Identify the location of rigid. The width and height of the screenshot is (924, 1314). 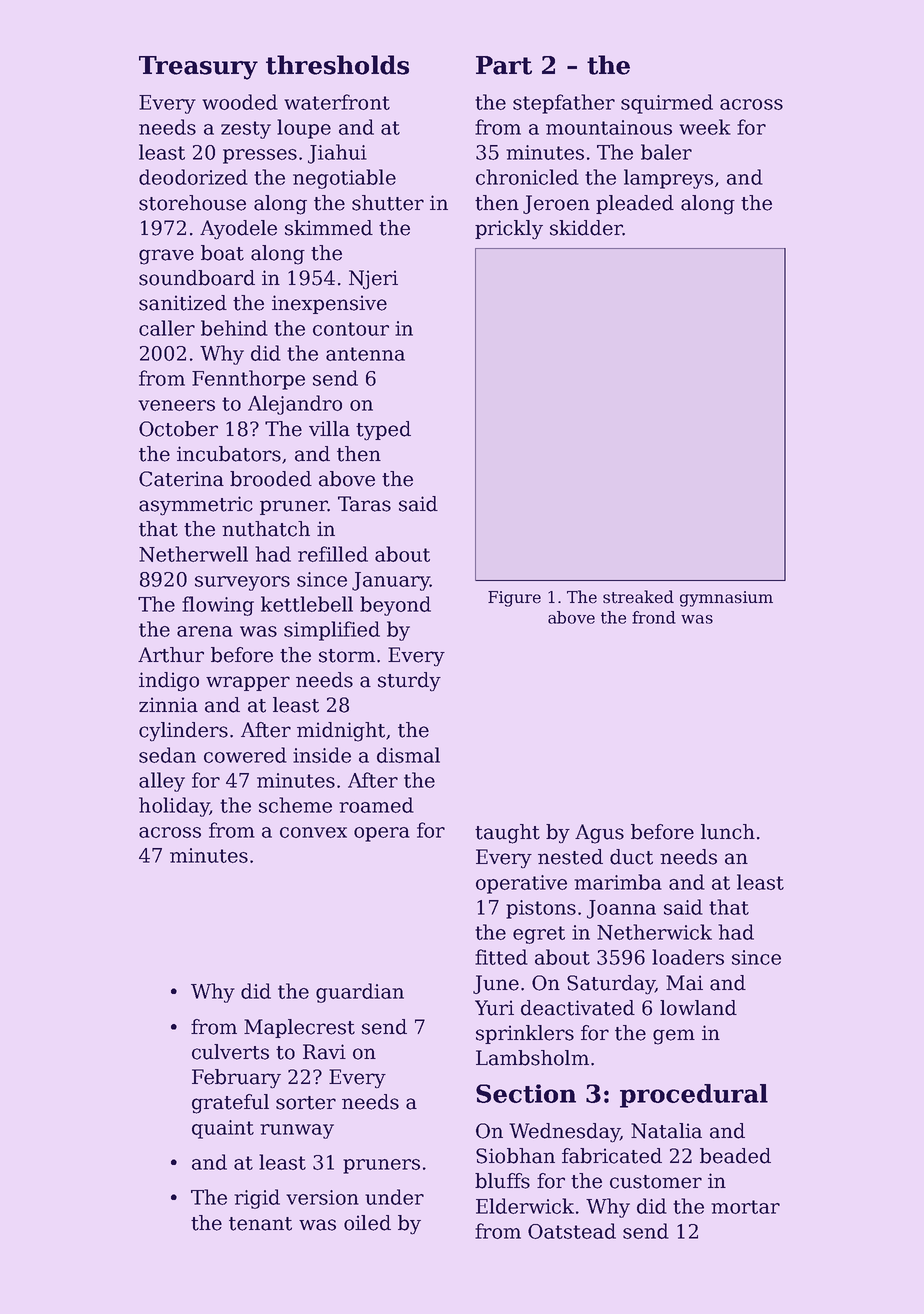
(257, 1199).
